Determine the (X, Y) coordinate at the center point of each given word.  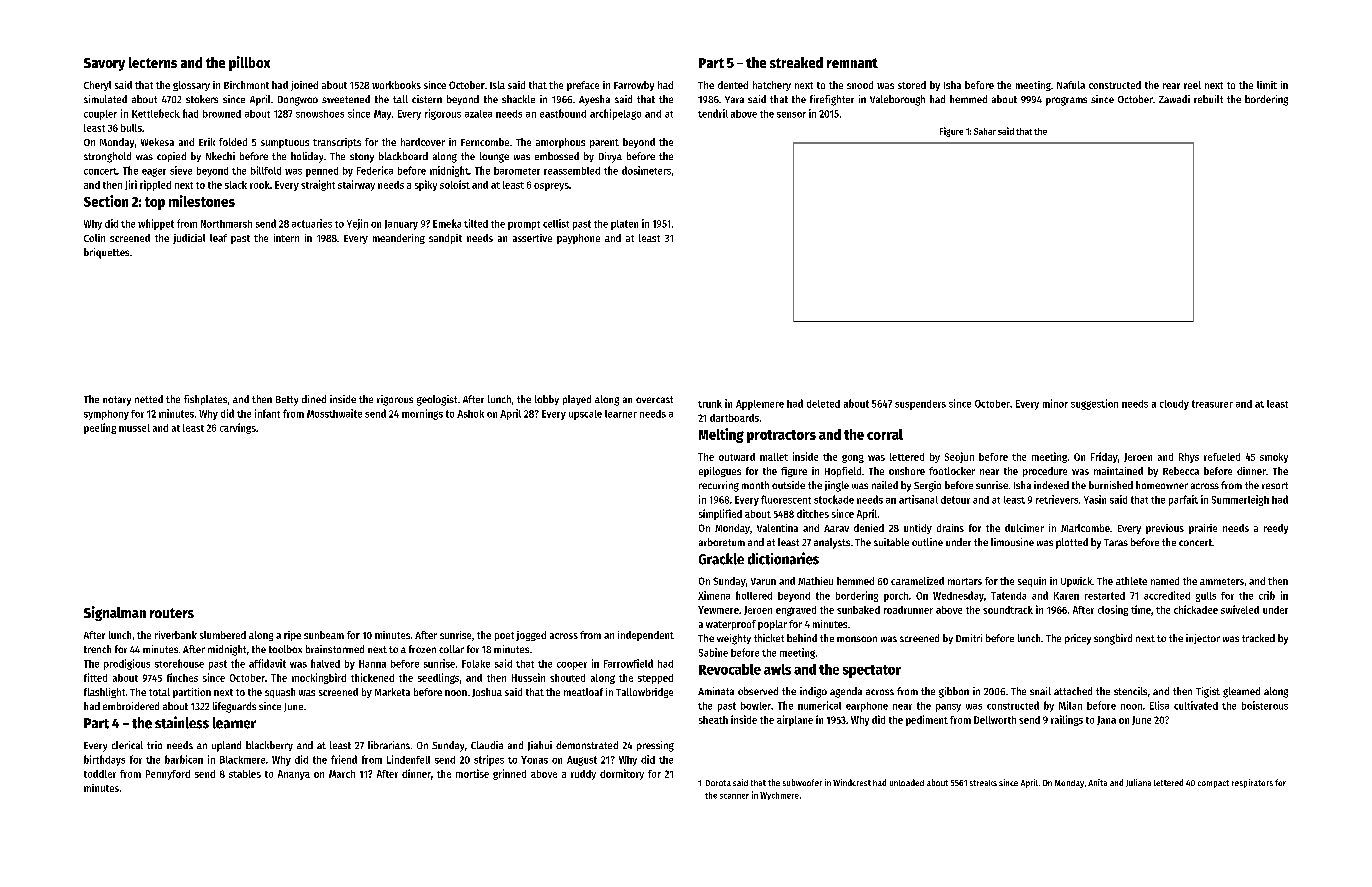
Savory (104, 64)
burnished (1111, 485)
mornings (422, 414)
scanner (734, 796)
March (342, 774)
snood (860, 85)
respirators (1252, 783)
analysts (832, 543)
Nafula (1071, 85)
